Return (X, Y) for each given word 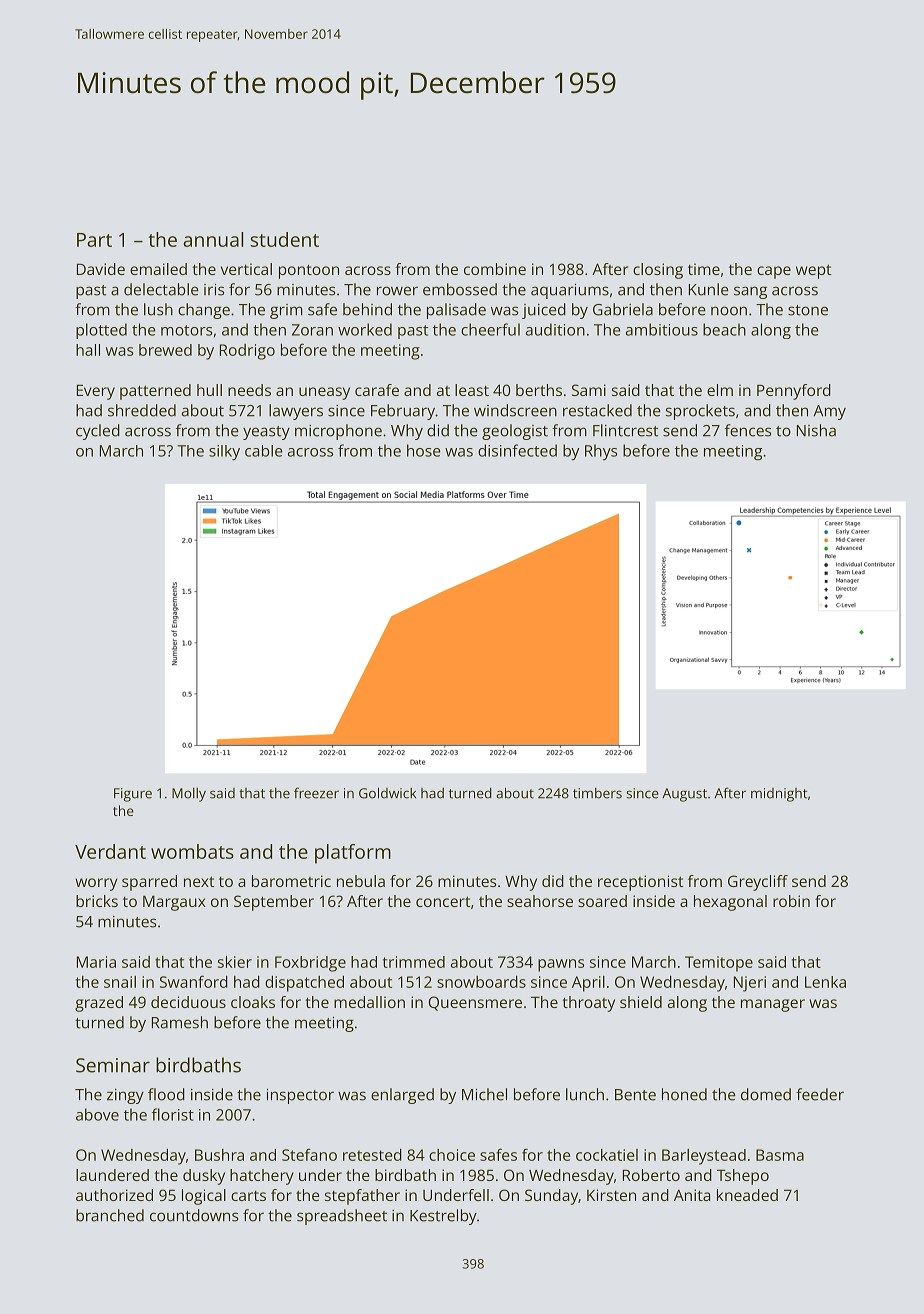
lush (158, 309)
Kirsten (611, 1195)
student (284, 239)
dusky (204, 1177)
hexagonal (730, 903)
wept (813, 271)
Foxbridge (310, 964)
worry (96, 884)
